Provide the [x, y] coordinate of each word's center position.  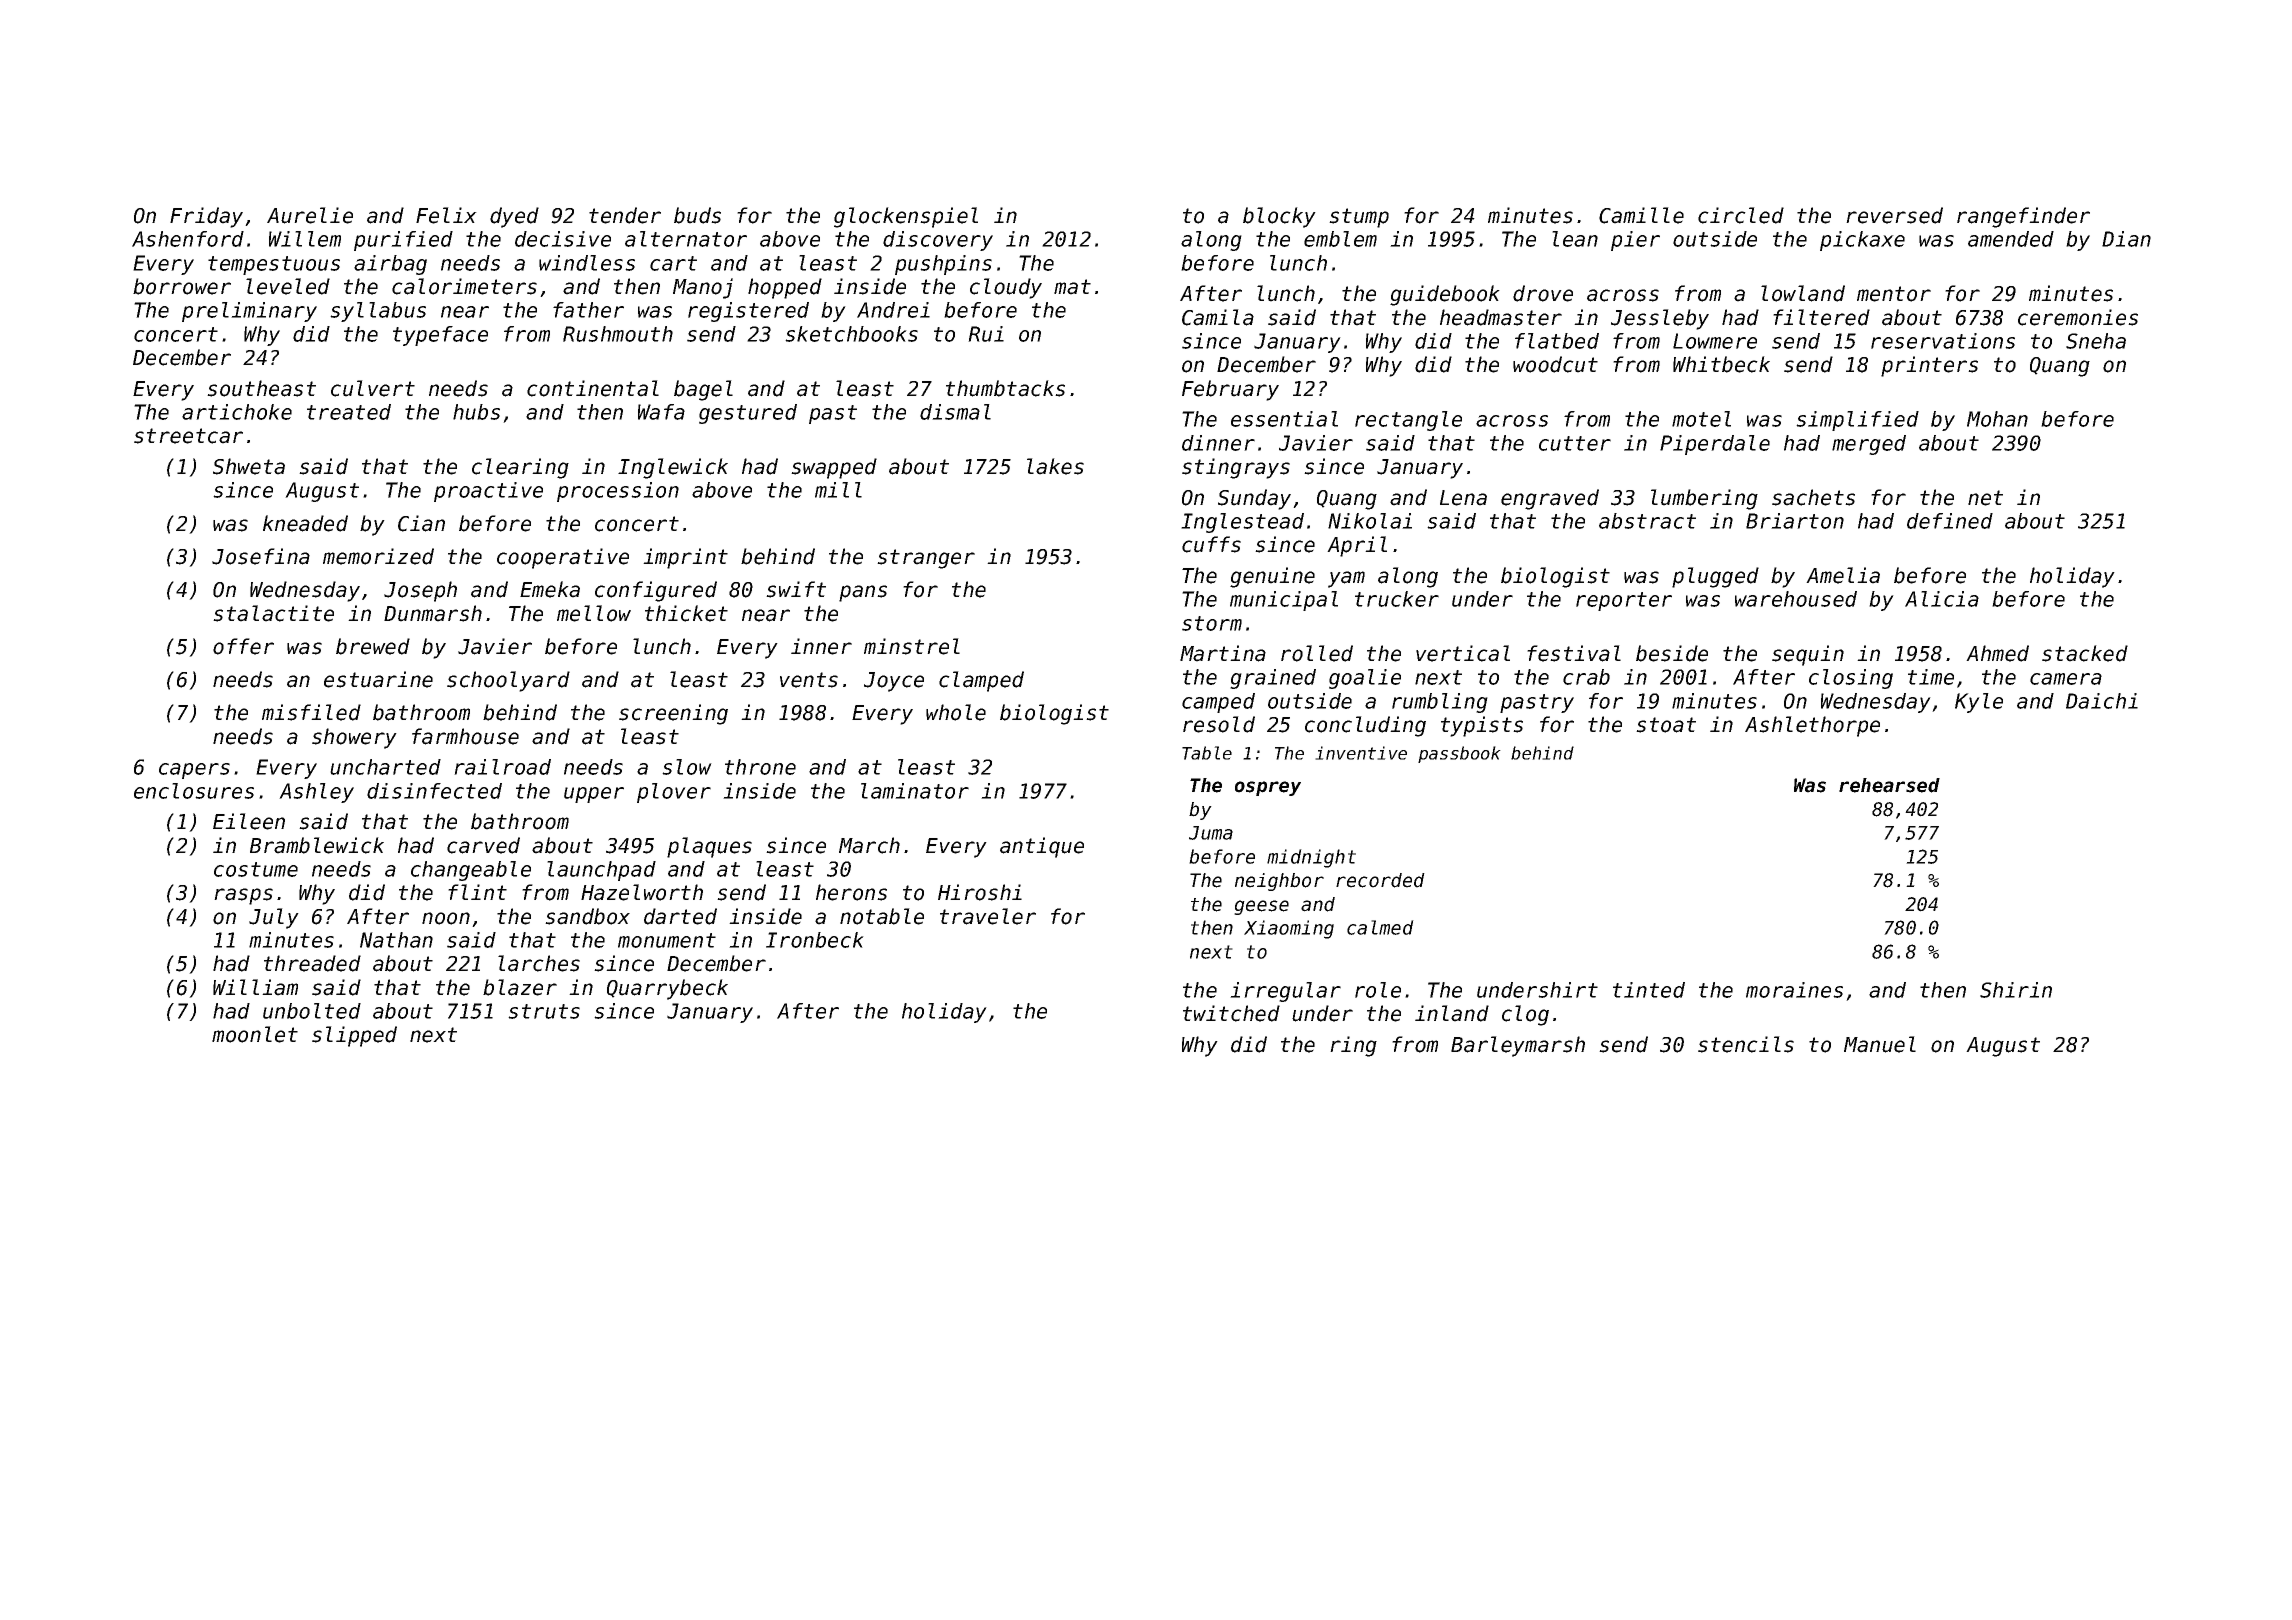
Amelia [1843, 575]
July [274, 918]
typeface [440, 336]
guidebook [1445, 295]
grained [1273, 679]
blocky [1279, 217]
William [255, 987]
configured [656, 591]
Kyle [1979, 703]
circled [1741, 215]
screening [673, 714]
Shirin [2016, 990]
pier [1635, 241]
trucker [1397, 599]
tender [625, 215]
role [1378, 990]
